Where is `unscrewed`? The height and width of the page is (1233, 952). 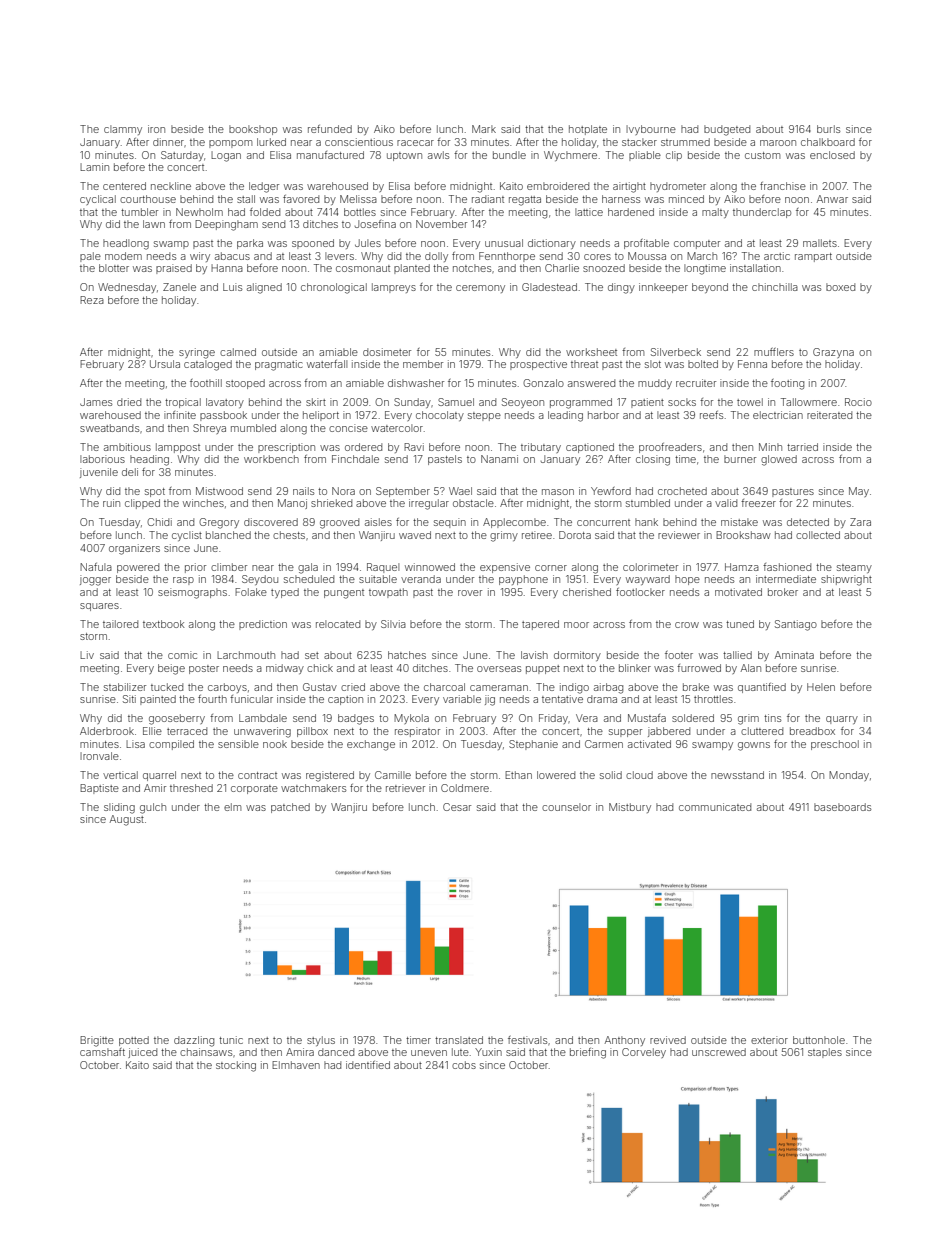
unscrewed is located at coordinates (719, 1052).
